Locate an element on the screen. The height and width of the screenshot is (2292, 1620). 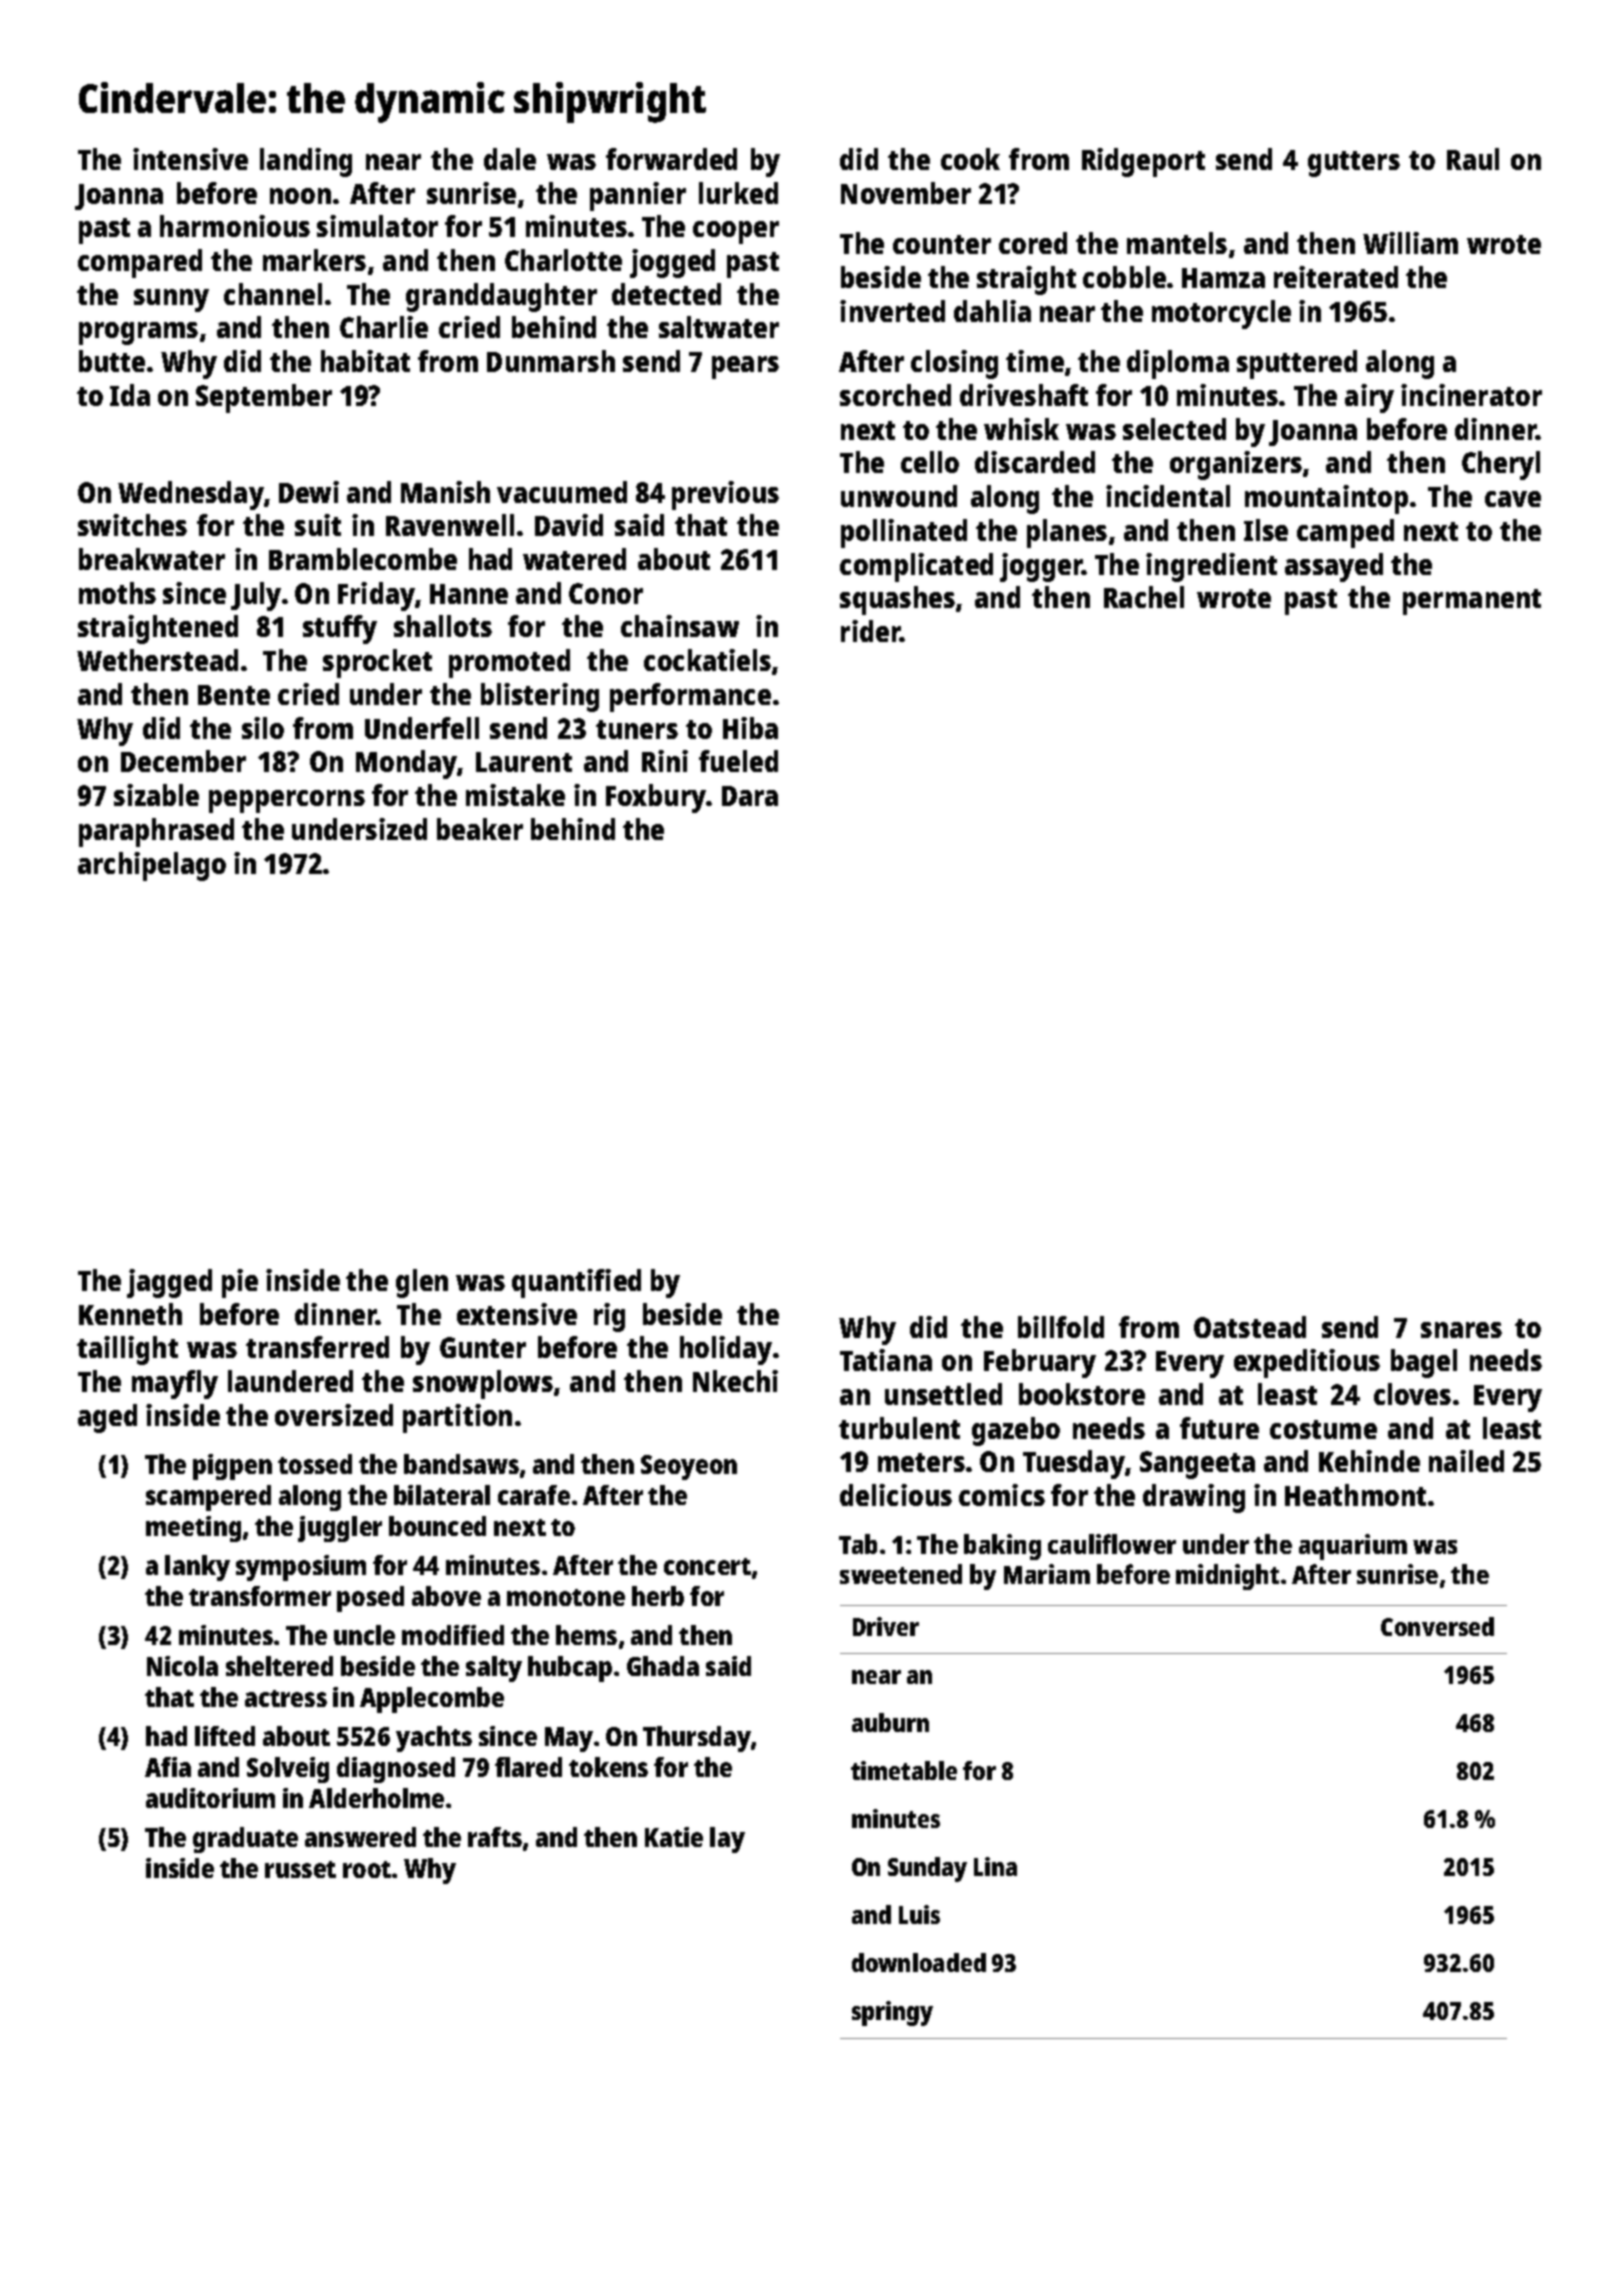
beaker is located at coordinates (480, 829).
